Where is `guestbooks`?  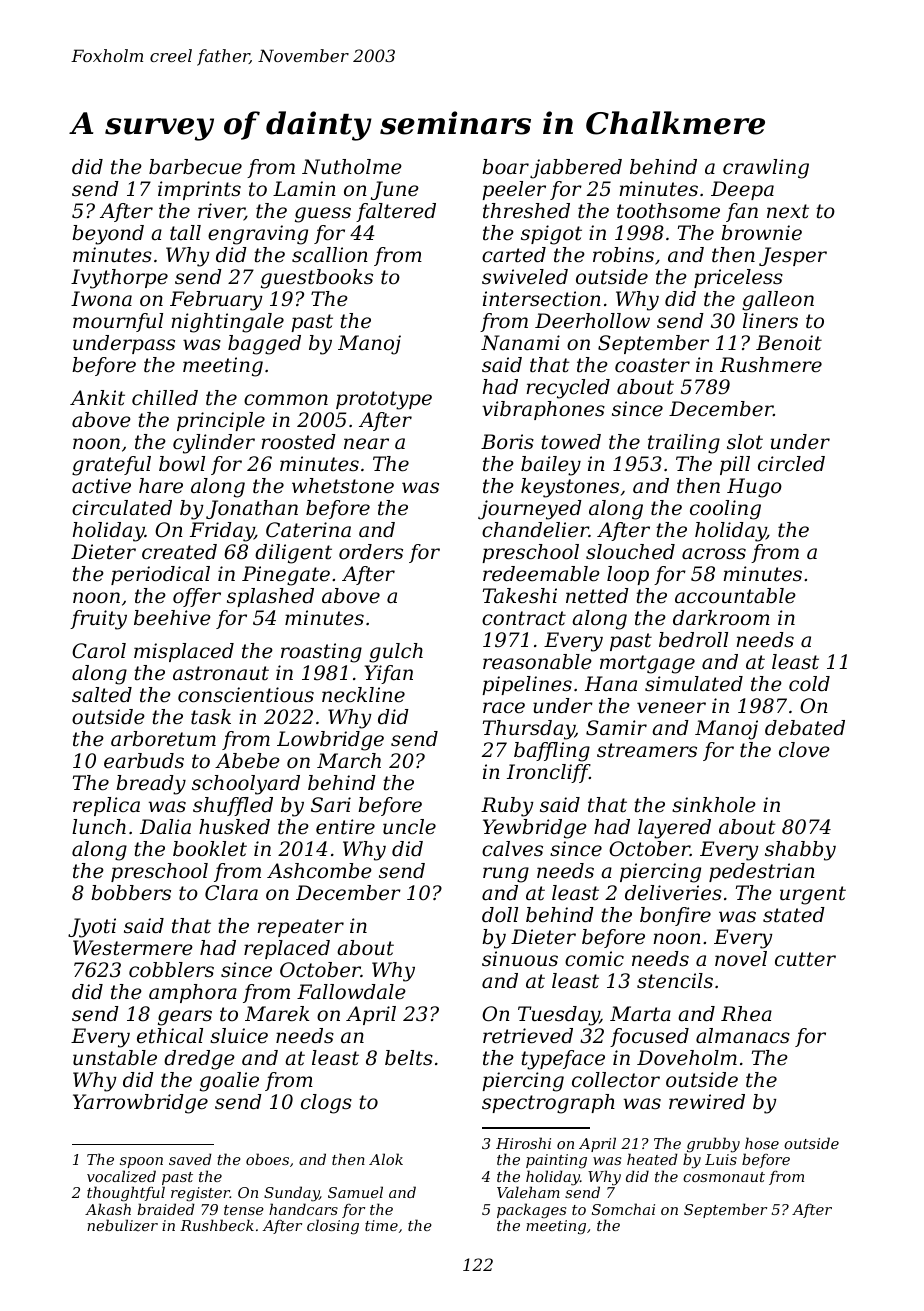 guestbooks is located at coordinates (317, 279).
